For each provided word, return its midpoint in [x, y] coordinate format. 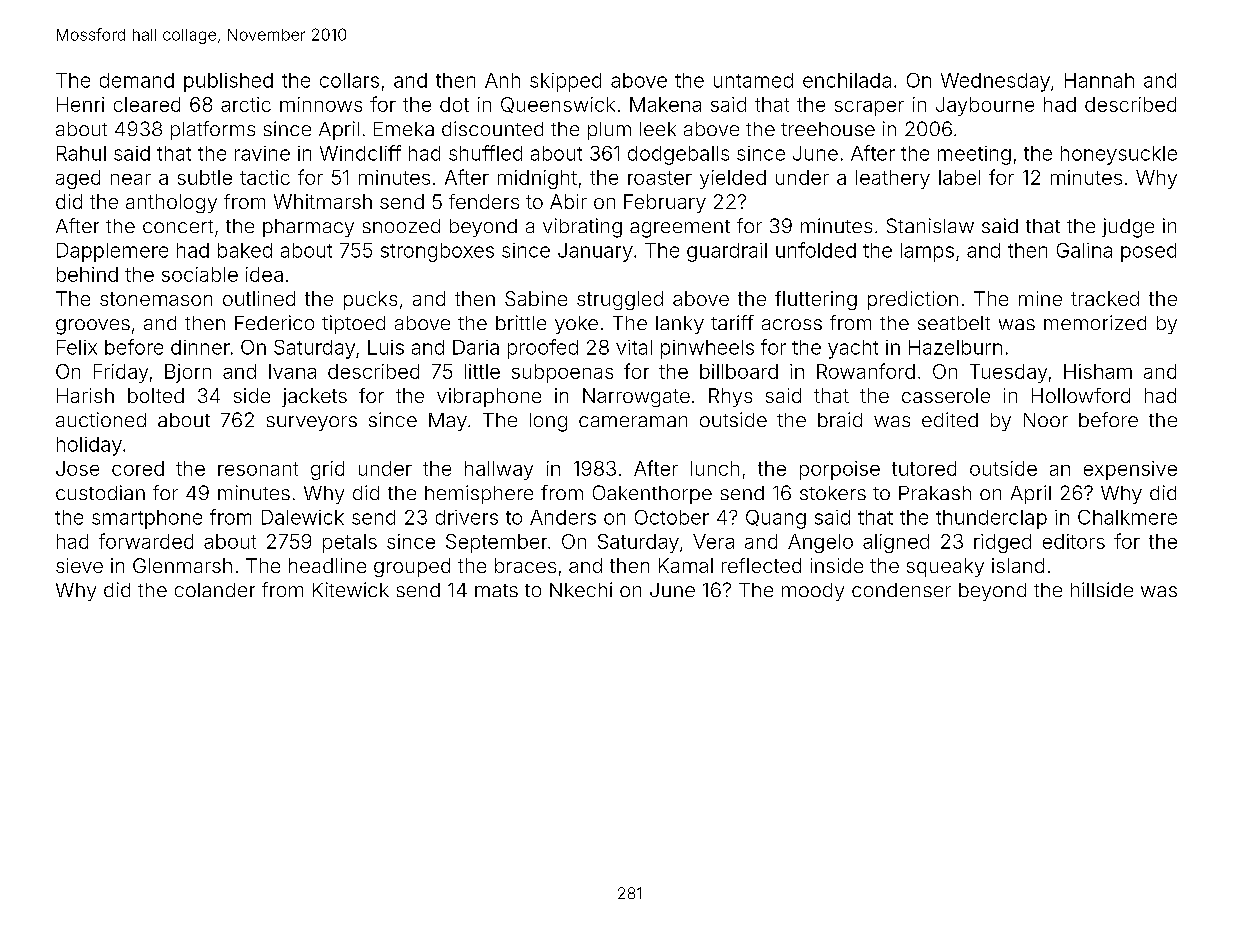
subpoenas [562, 373]
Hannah [1099, 80]
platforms [213, 130]
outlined [259, 298]
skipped [565, 82]
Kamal [686, 565]
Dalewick [303, 517]
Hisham [1098, 371]
